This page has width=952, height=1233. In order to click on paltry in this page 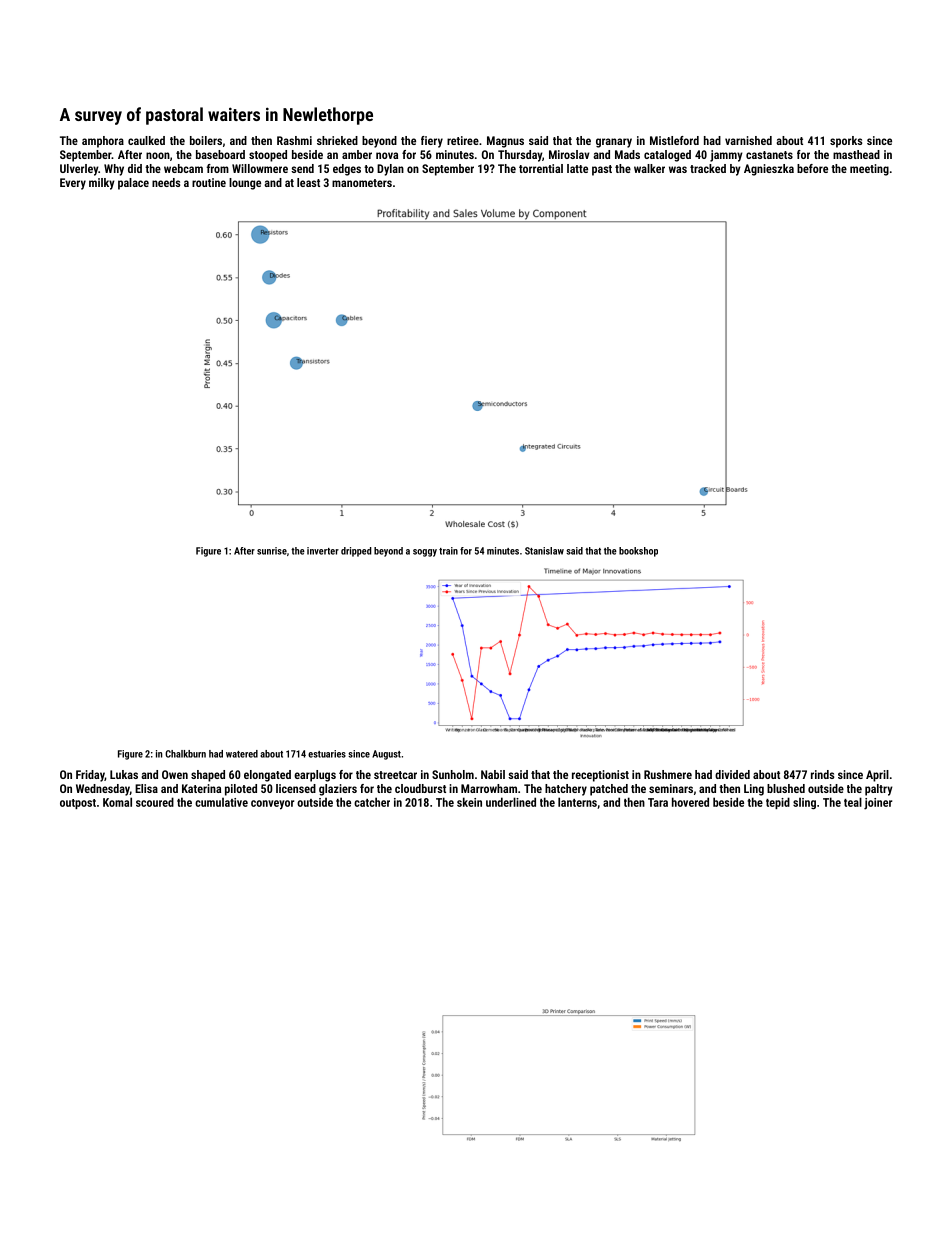, I will do `click(879, 790)`.
